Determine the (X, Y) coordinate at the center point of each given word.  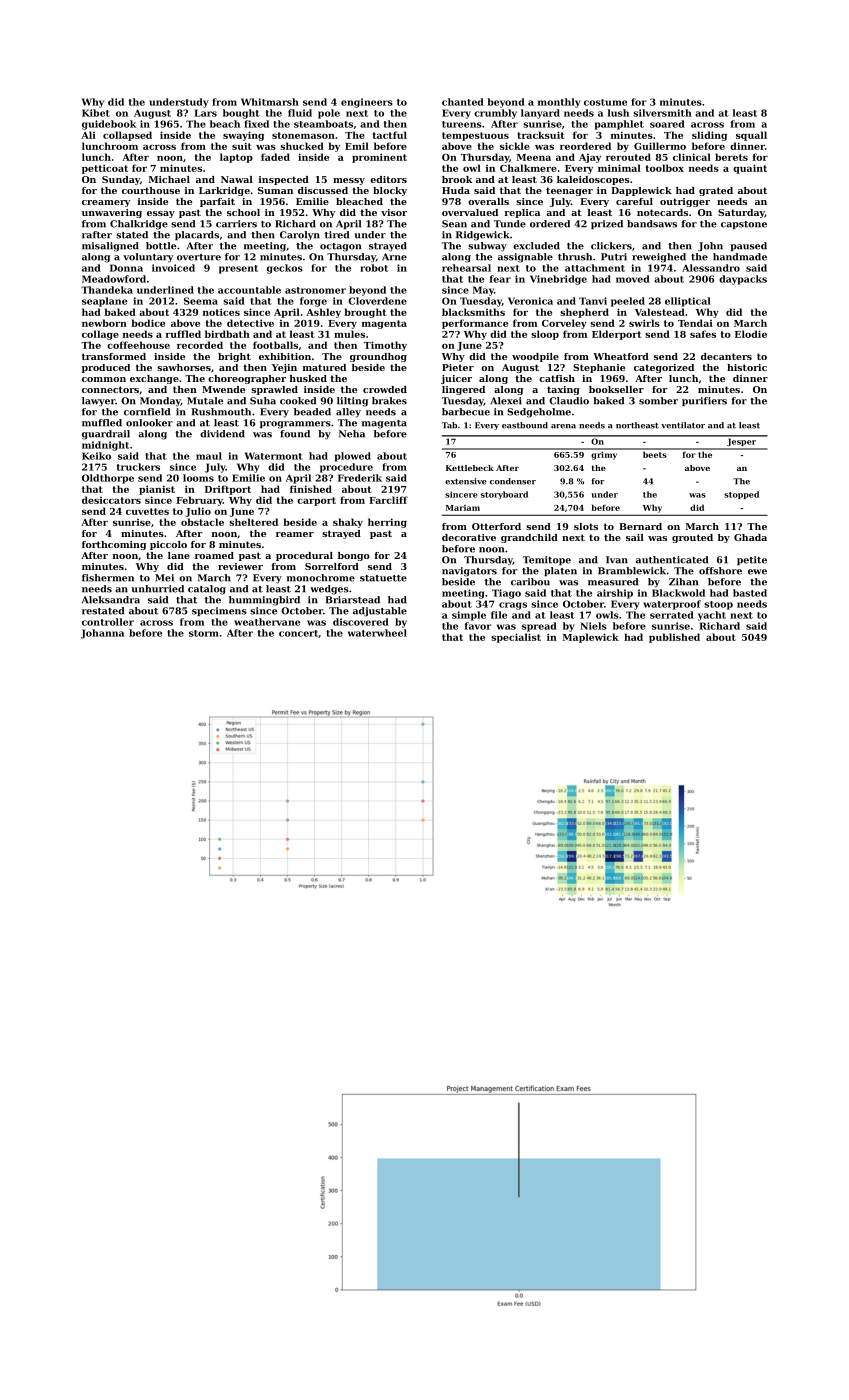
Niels (593, 626)
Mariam (463, 508)
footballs (275, 345)
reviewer (240, 566)
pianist (157, 490)
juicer (456, 379)
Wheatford (621, 356)
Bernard (640, 526)
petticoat (105, 169)
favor (478, 626)
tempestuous (475, 136)
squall (751, 136)
